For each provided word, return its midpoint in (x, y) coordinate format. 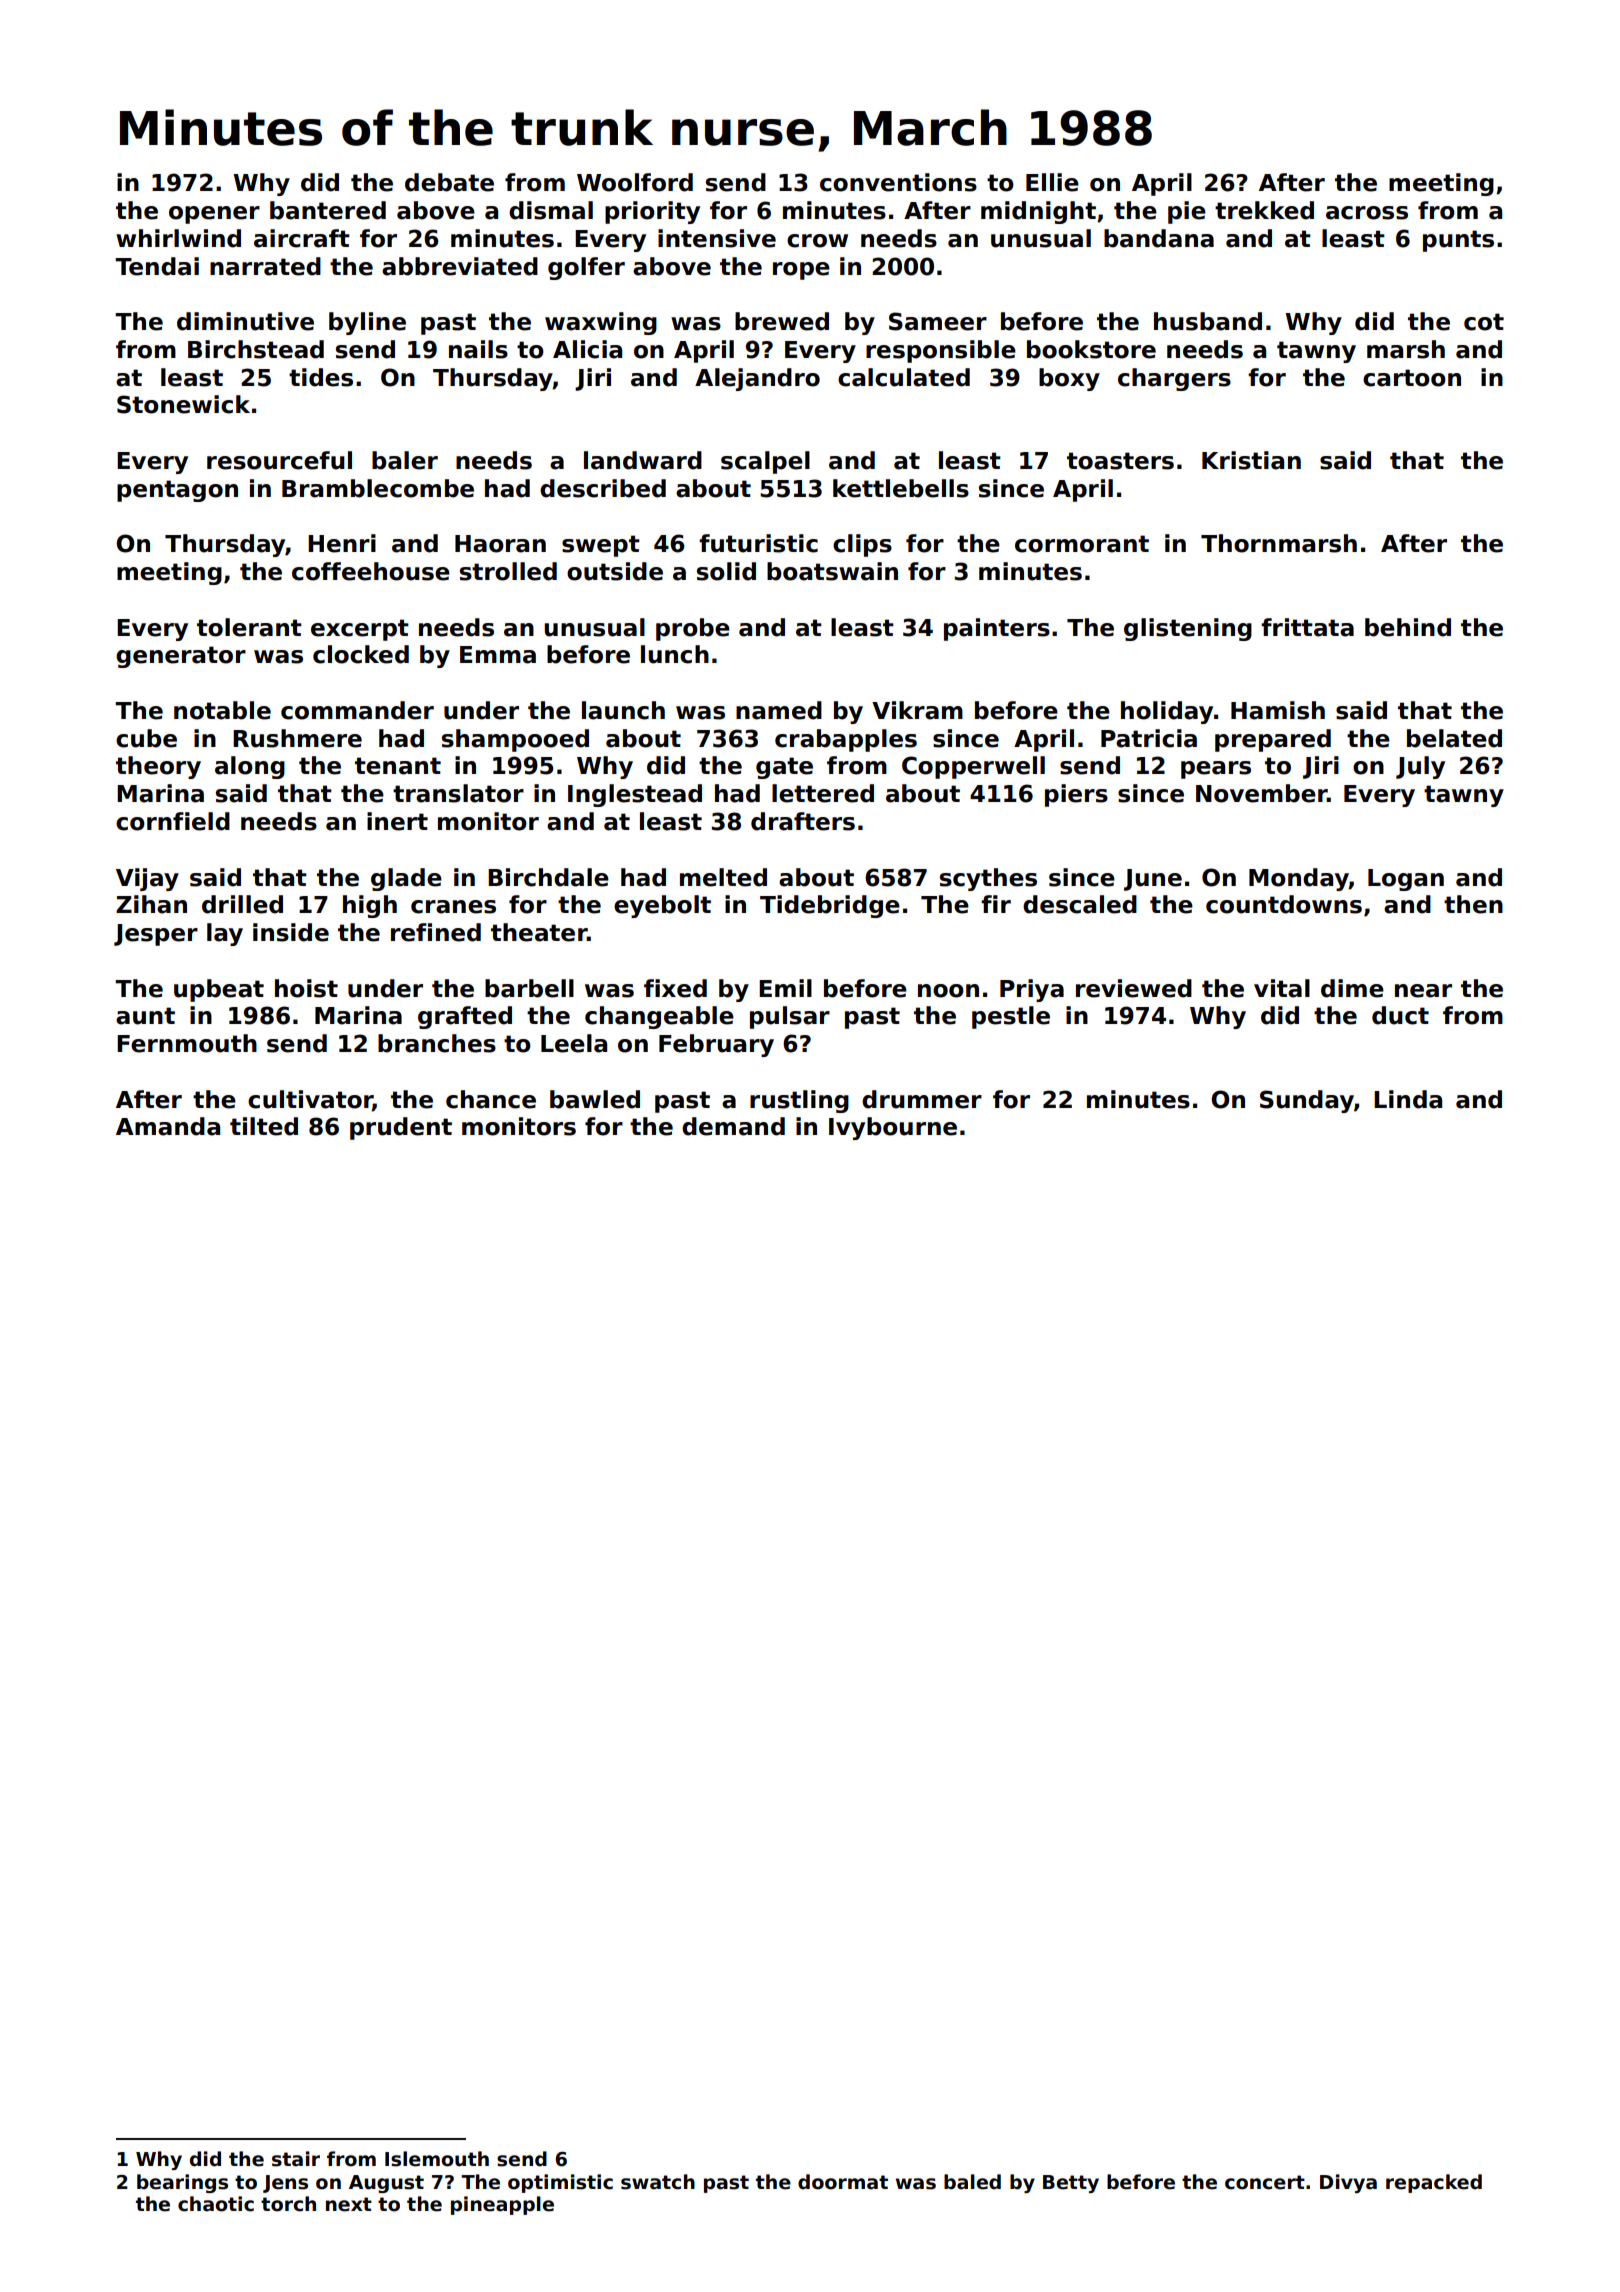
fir (996, 904)
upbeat (219, 990)
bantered (328, 210)
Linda (1408, 1099)
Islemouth (437, 2159)
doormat (843, 2182)
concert (1265, 2182)
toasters (1120, 461)
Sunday (1307, 1101)
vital (1282, 988)
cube (146, 738)
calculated (904, 377)
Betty (1071, 2184)
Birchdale (548, 877)
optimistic (560, 2183)
